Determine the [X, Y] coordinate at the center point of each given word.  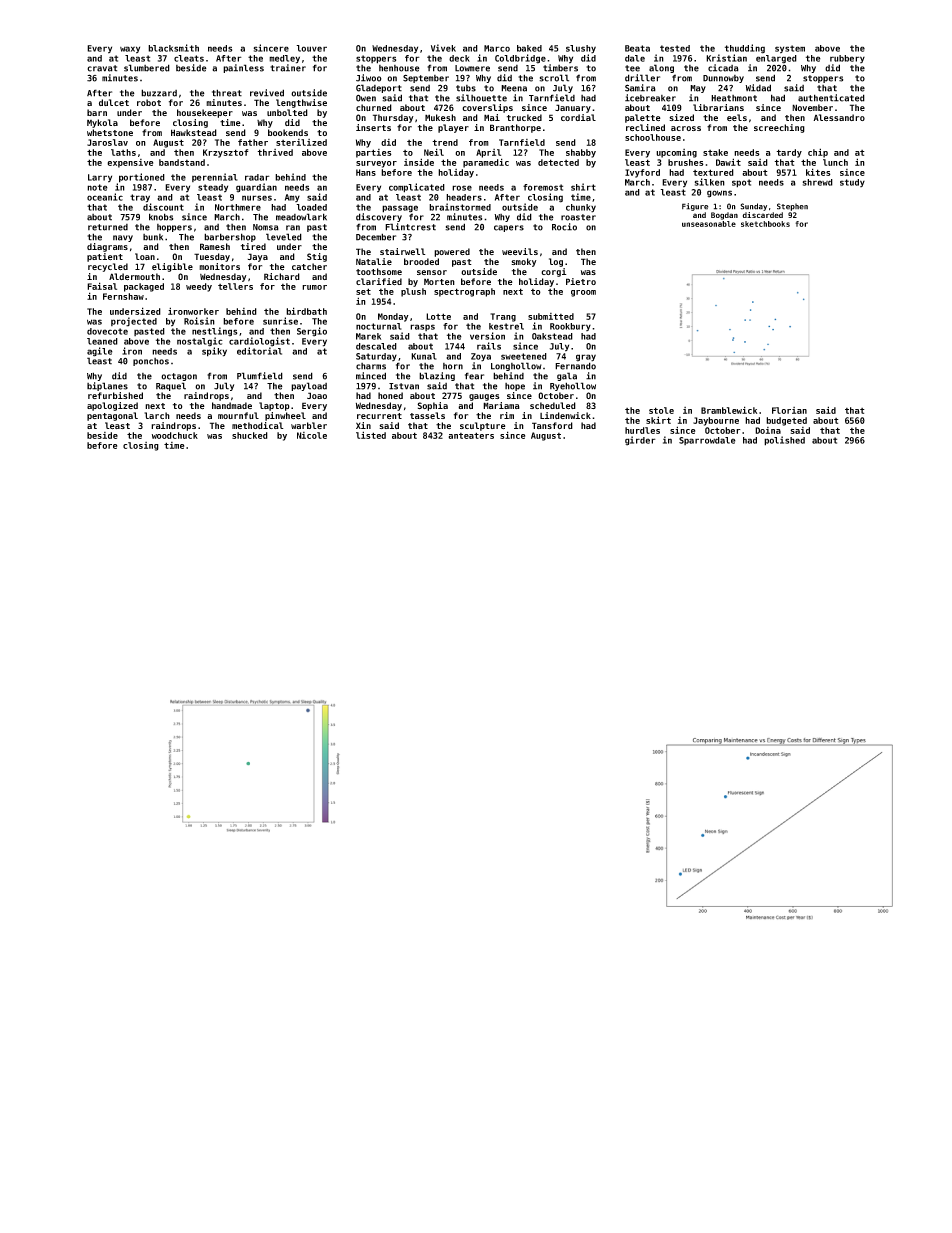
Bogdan [724, 216]
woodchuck [175, 435]
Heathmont [734, 98]
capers [509, 228]
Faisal [102, 286]
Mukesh [440, 117]
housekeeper [205, 113]
